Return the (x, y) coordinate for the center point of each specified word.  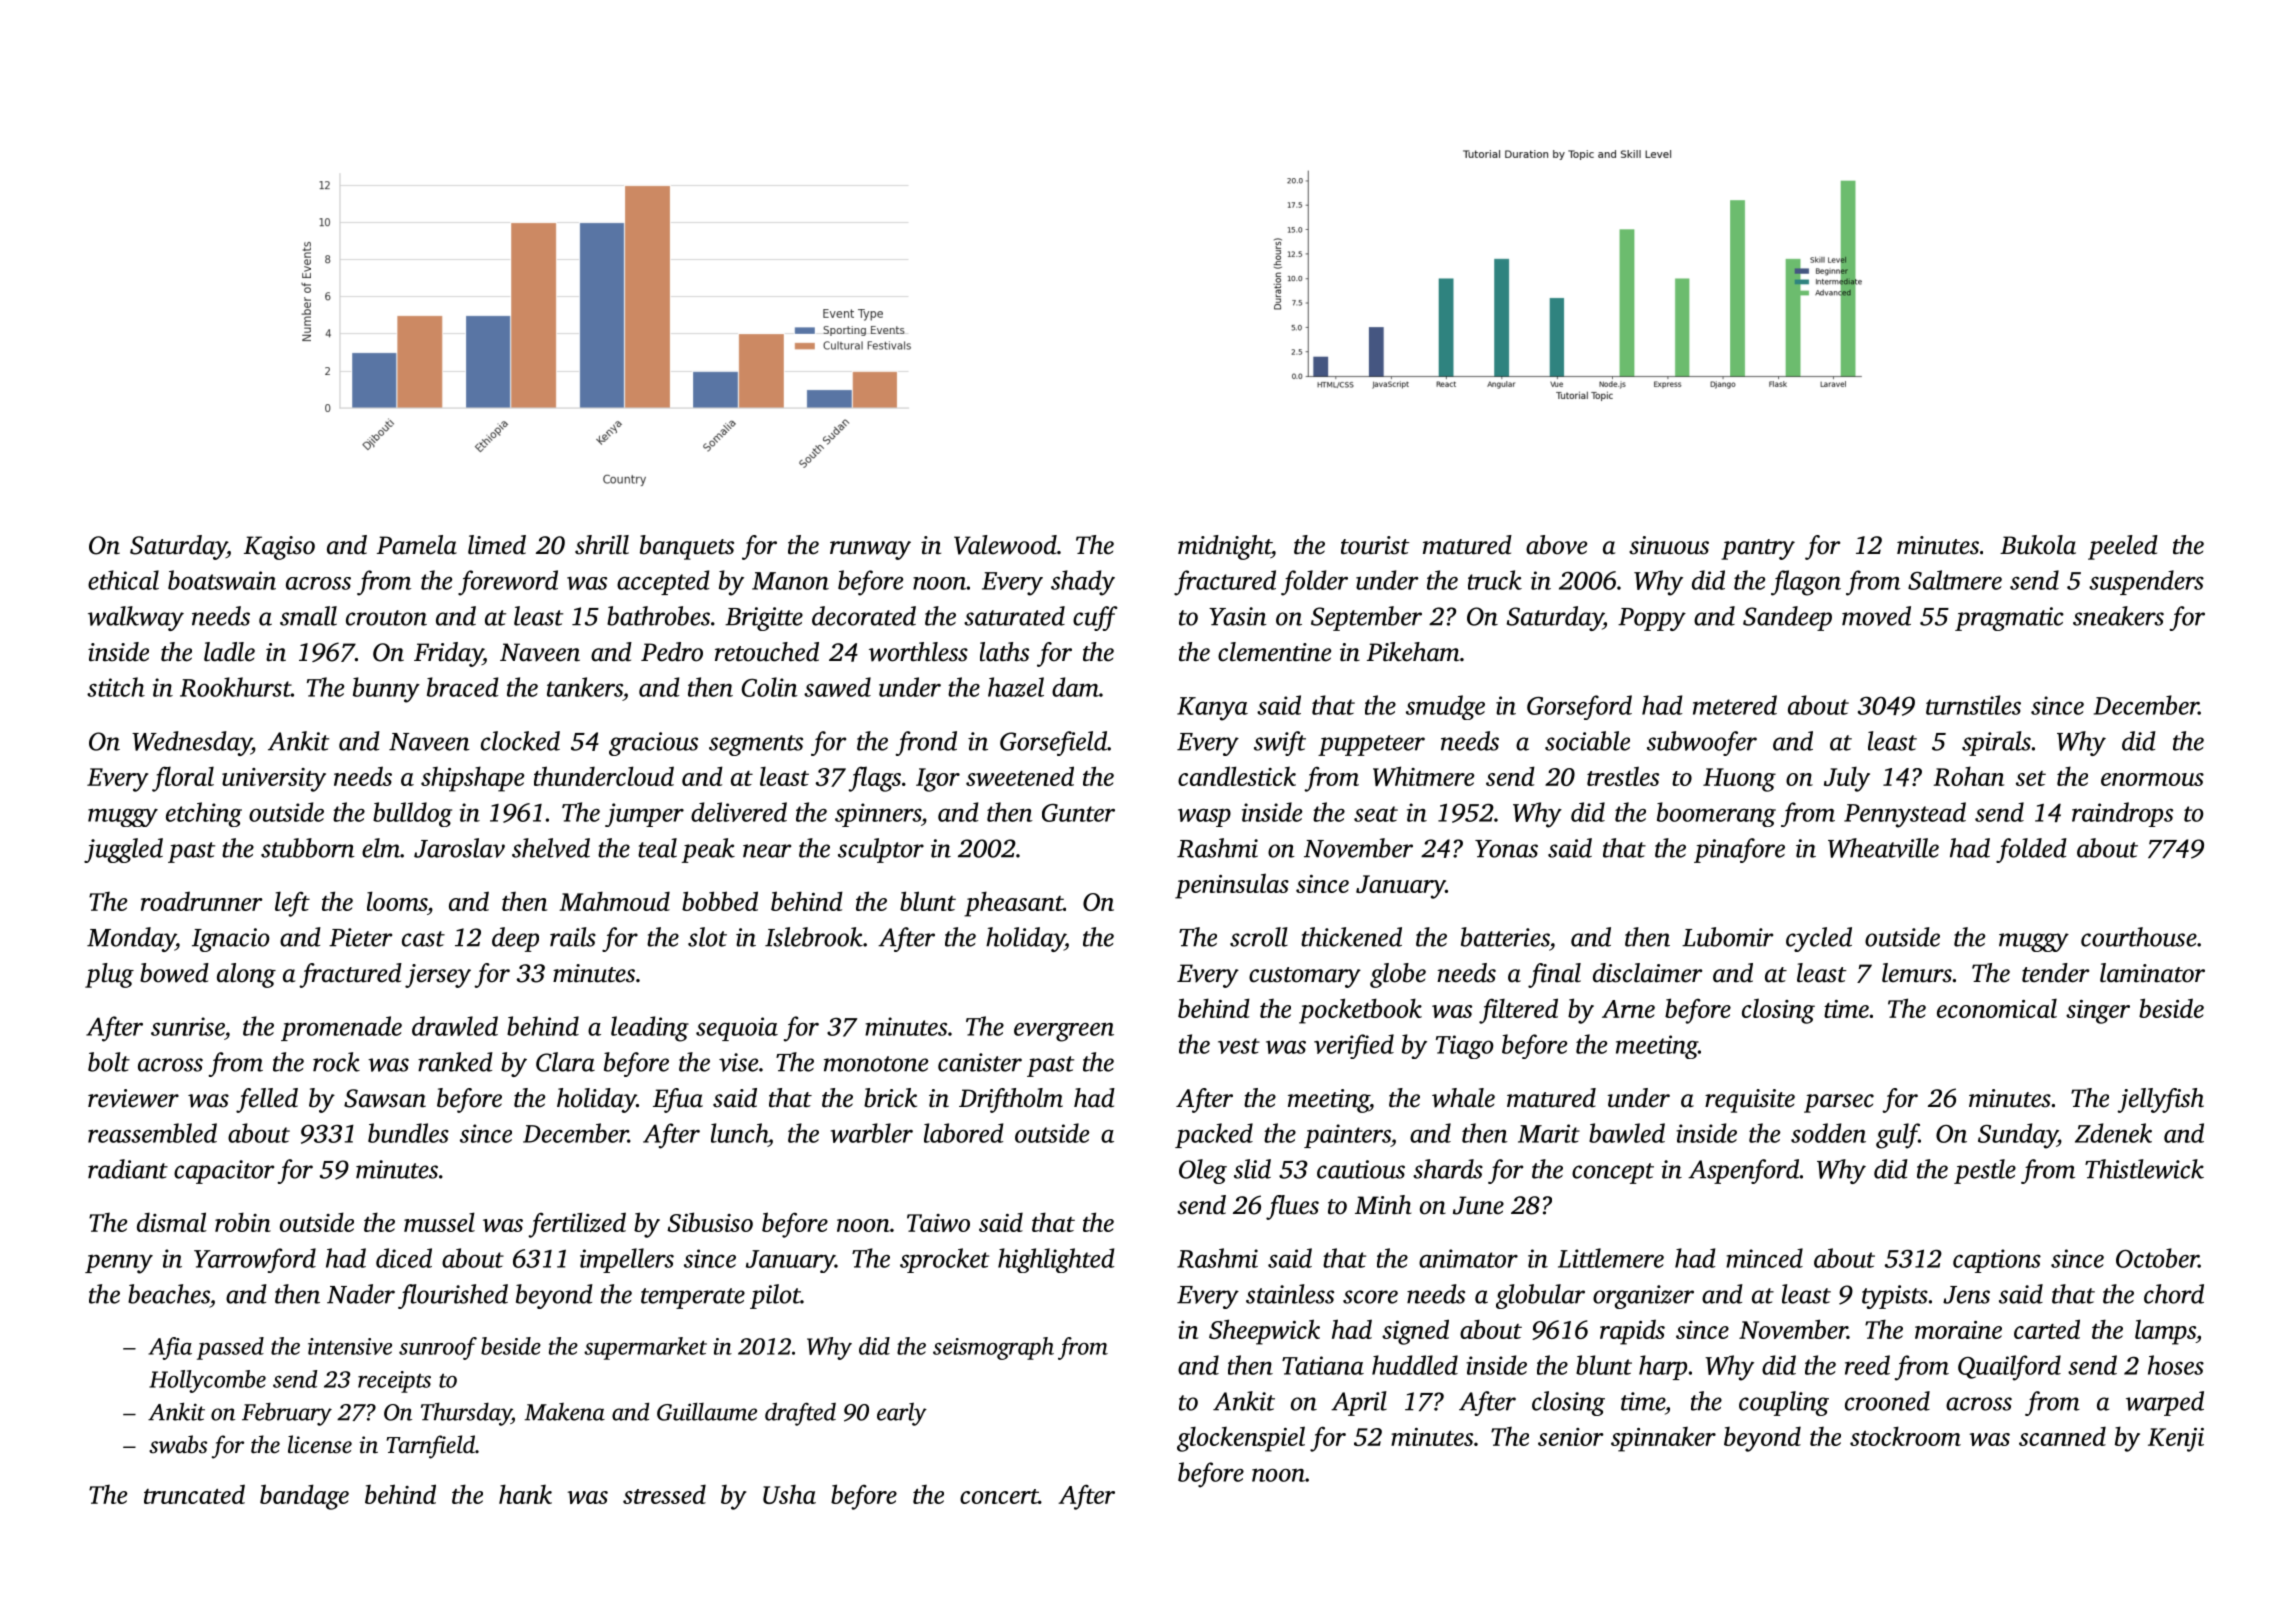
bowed (174, 973)
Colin (770, 687)
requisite (1750, 1101)
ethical (123, 580)
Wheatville (1883, 848)
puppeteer (1371, 745)
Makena (564, 1412)
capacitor (224, 1172)
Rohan (1968, 776)
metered (1735, 705)
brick (890, 1098)
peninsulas (1232, 886)
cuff (1095, 618)
